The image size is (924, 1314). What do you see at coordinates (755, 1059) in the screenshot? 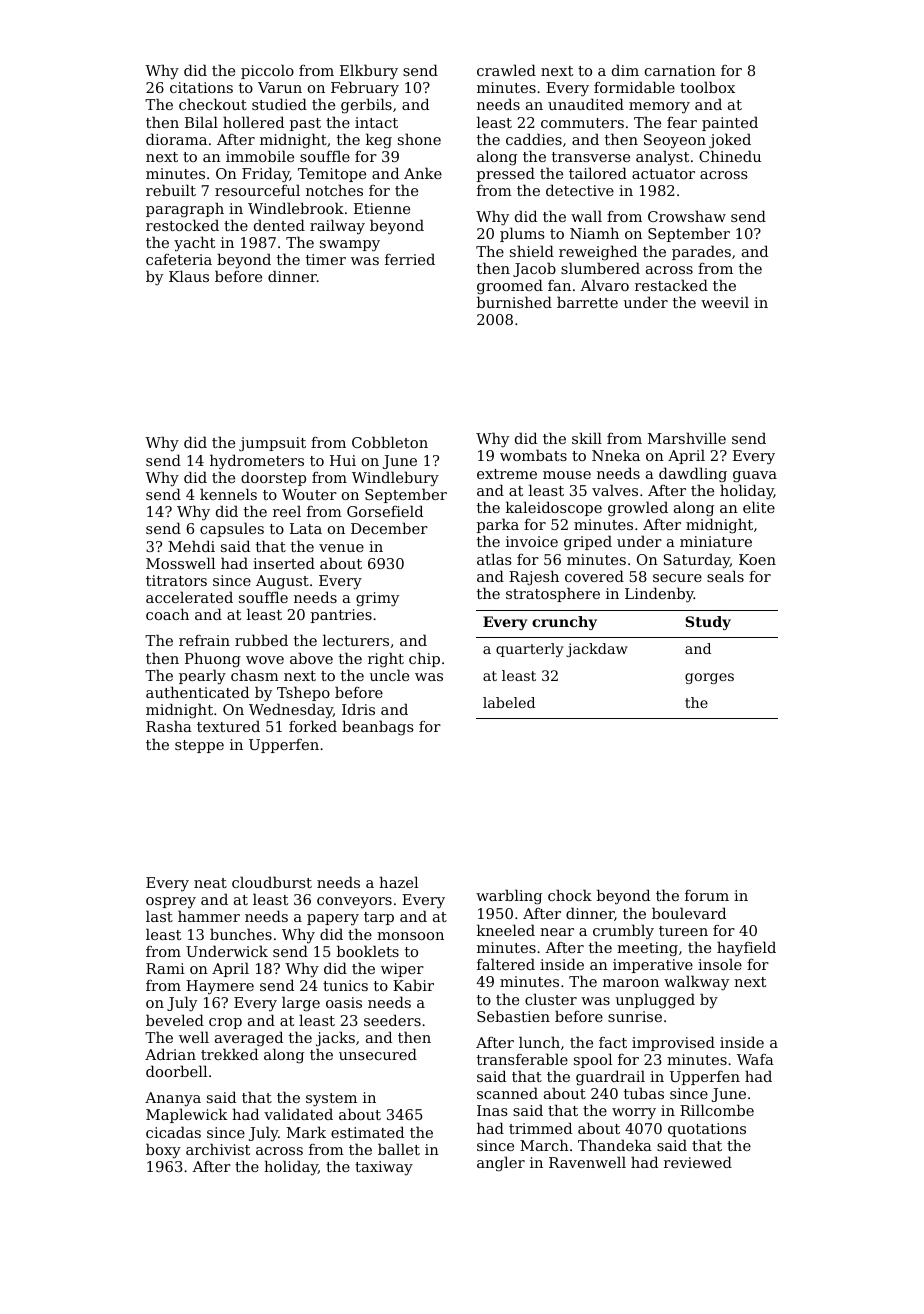
I see `Wafa` at bounding box center [755, 1059].
